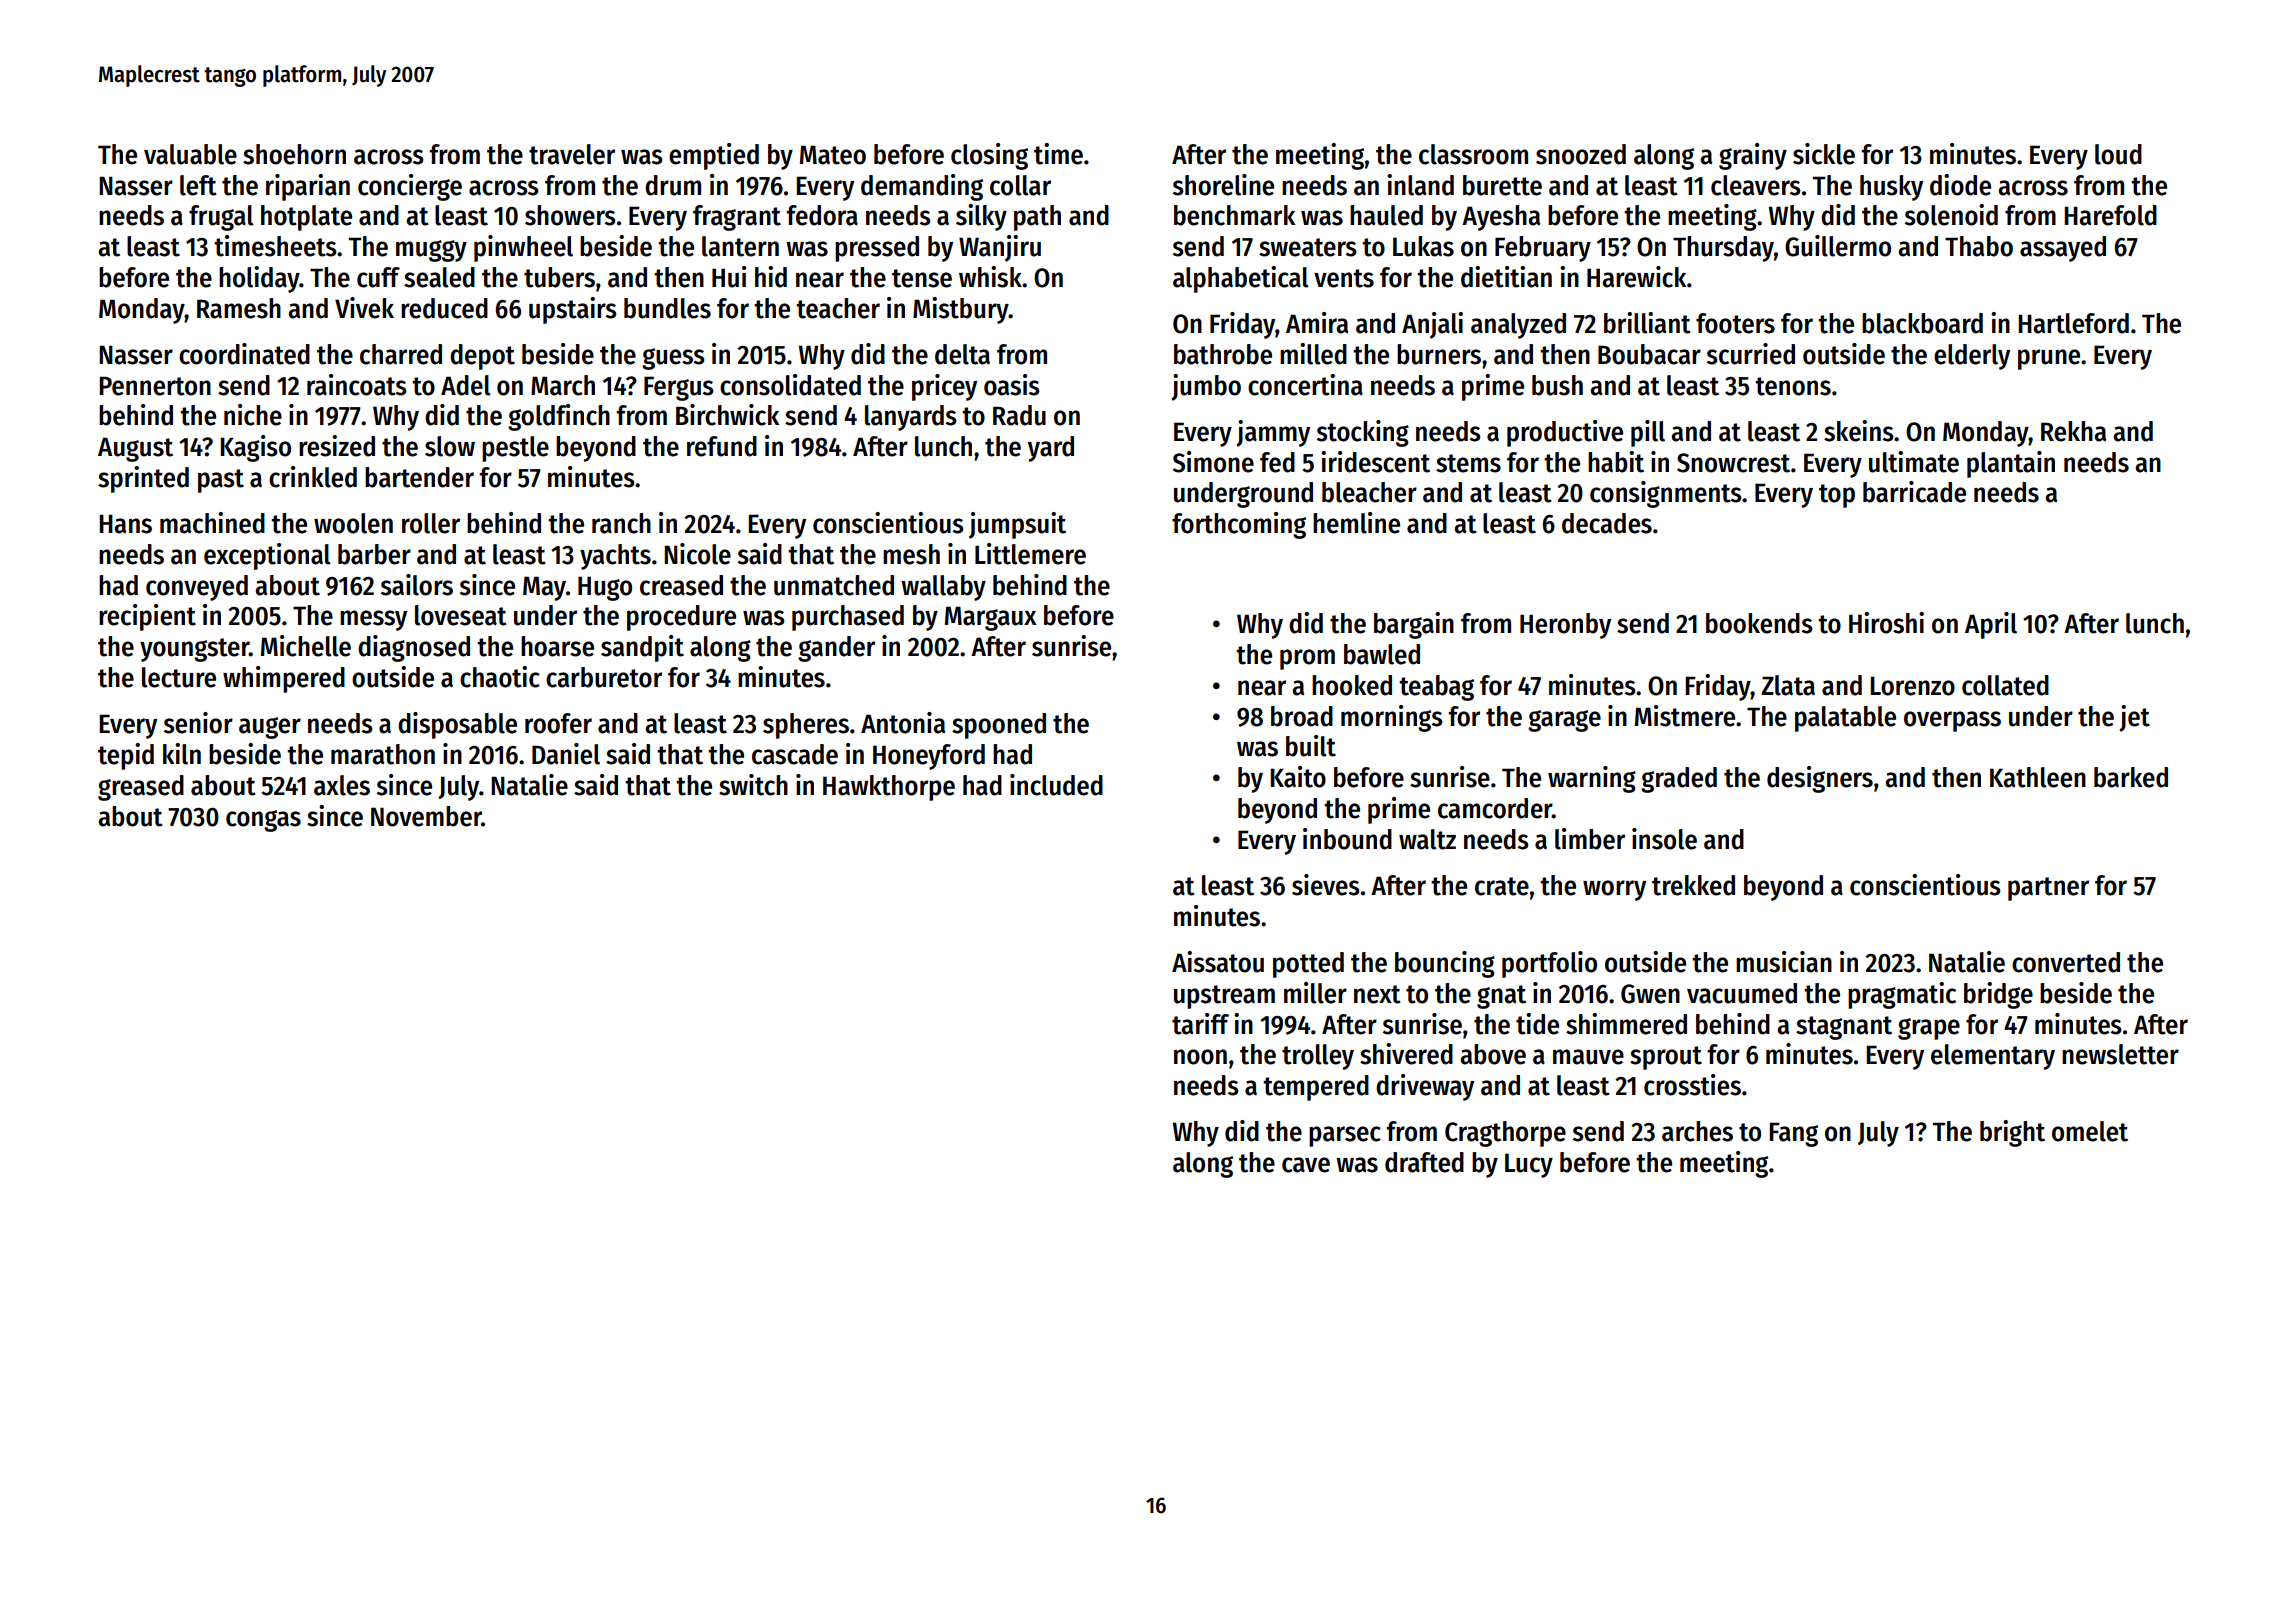  Describe the element at coordinates (961, 310) in the screenshot. I see `Mistbury` at that location.
